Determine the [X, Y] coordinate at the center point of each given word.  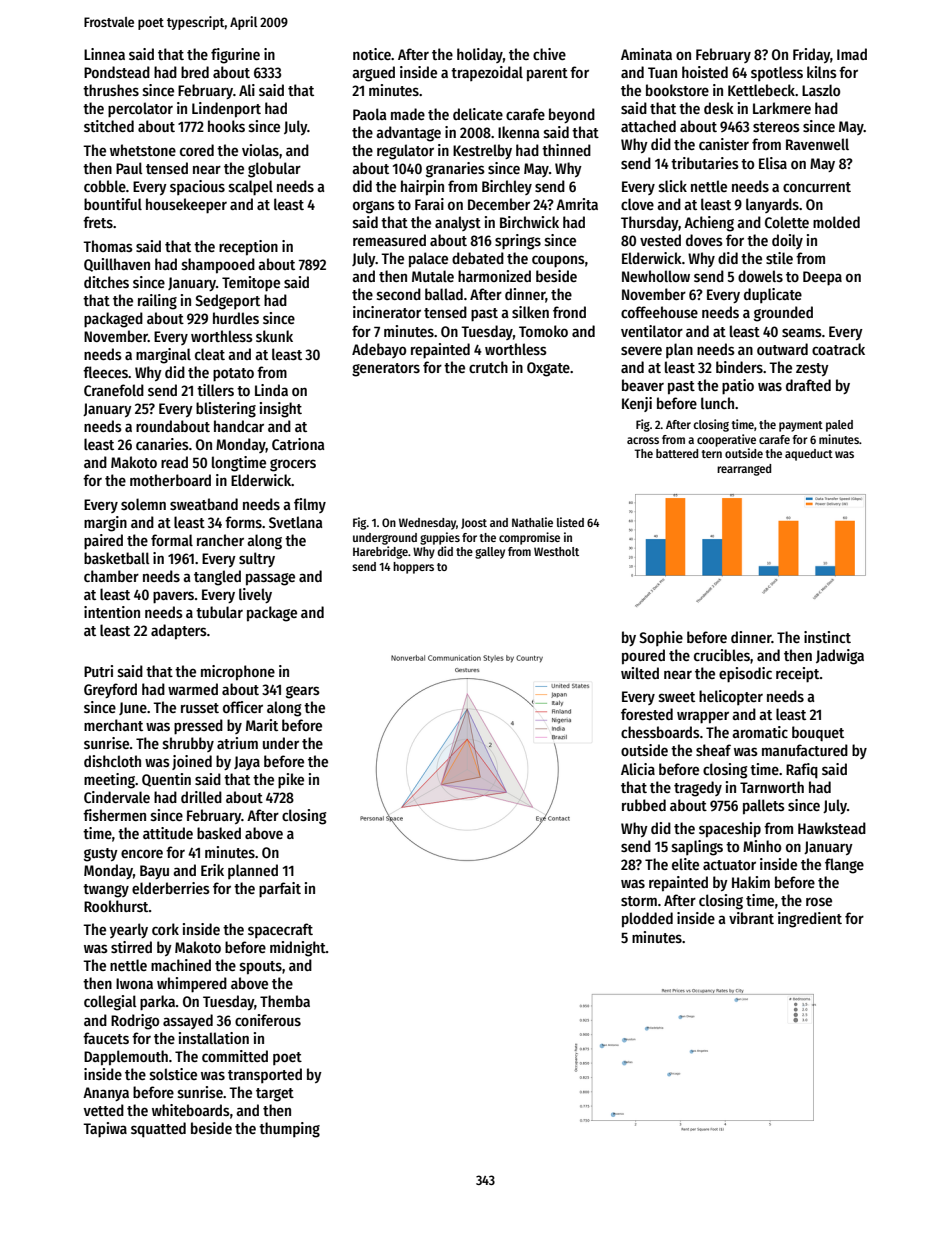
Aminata [646, 54]
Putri [98, 671]
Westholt [556, 551]
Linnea [104, 54]
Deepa [822, 278]
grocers [293, 465]
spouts [261, 968]
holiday [480, 55]
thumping [289, 1130]
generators [386, 370]
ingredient [810, 920]
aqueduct [809, 455]
